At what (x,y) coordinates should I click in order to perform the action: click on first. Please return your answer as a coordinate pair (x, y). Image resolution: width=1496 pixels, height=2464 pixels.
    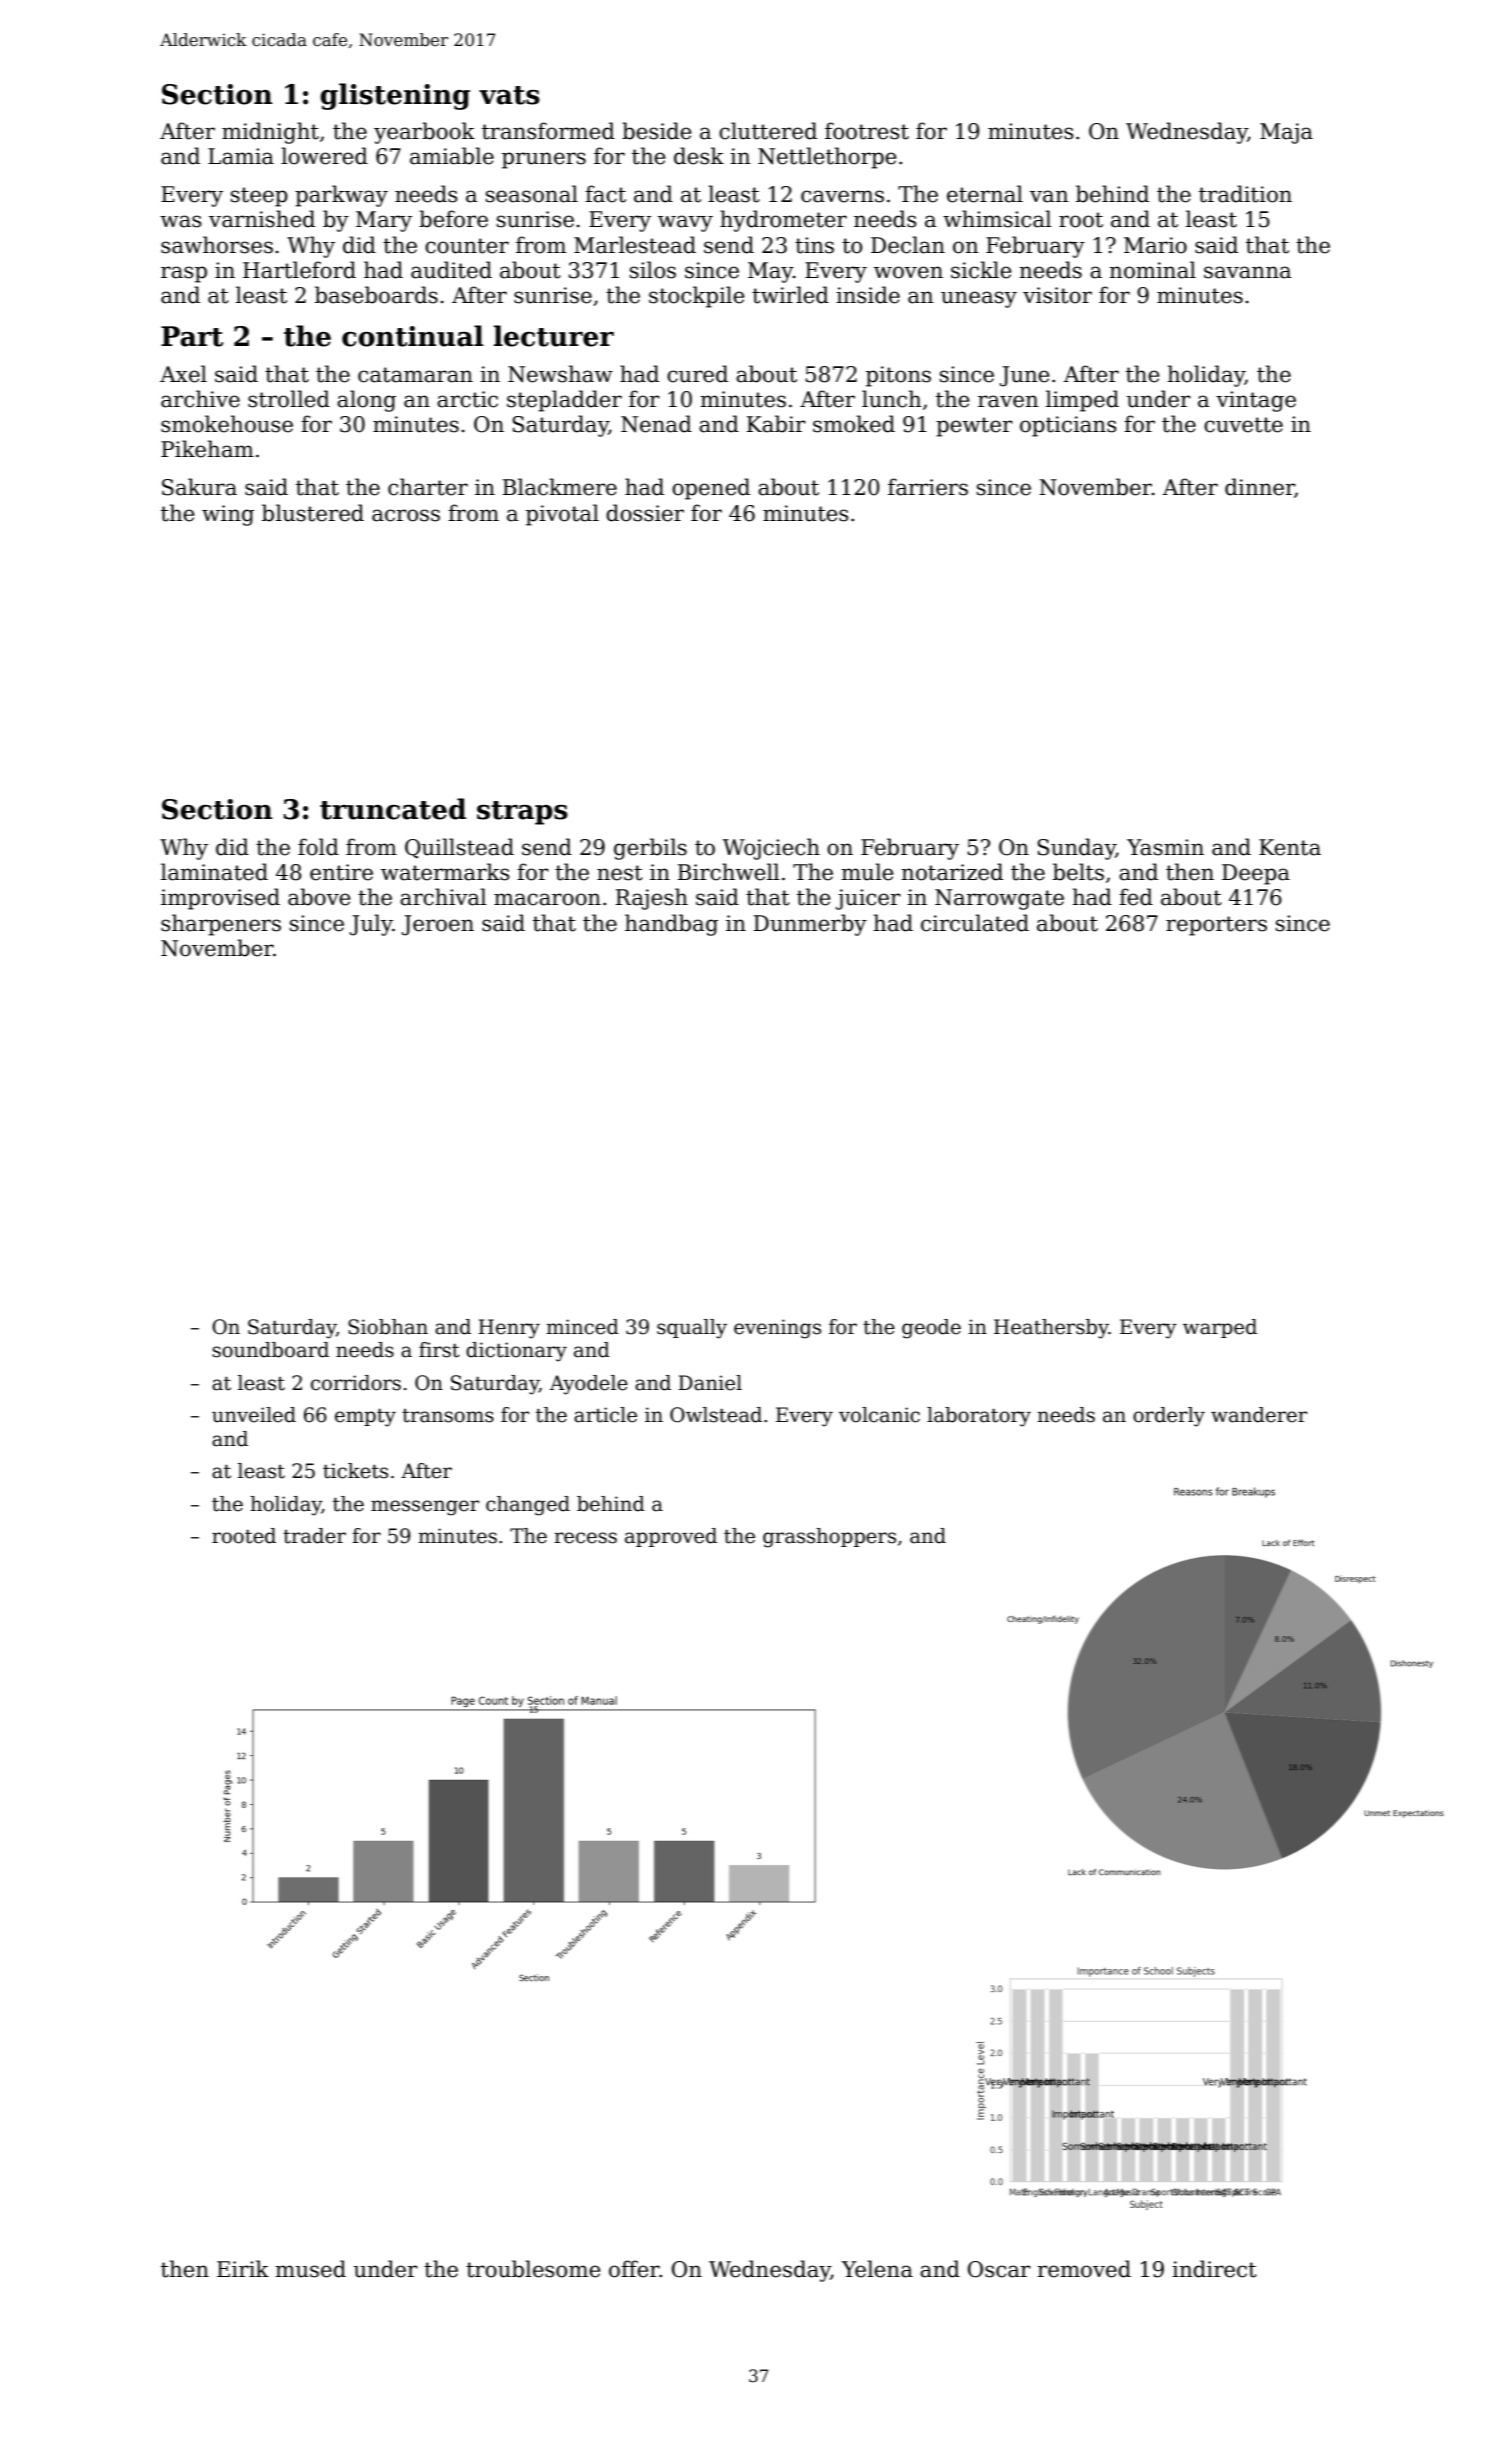
    Looking at the image, I should click on (439, 1350).
